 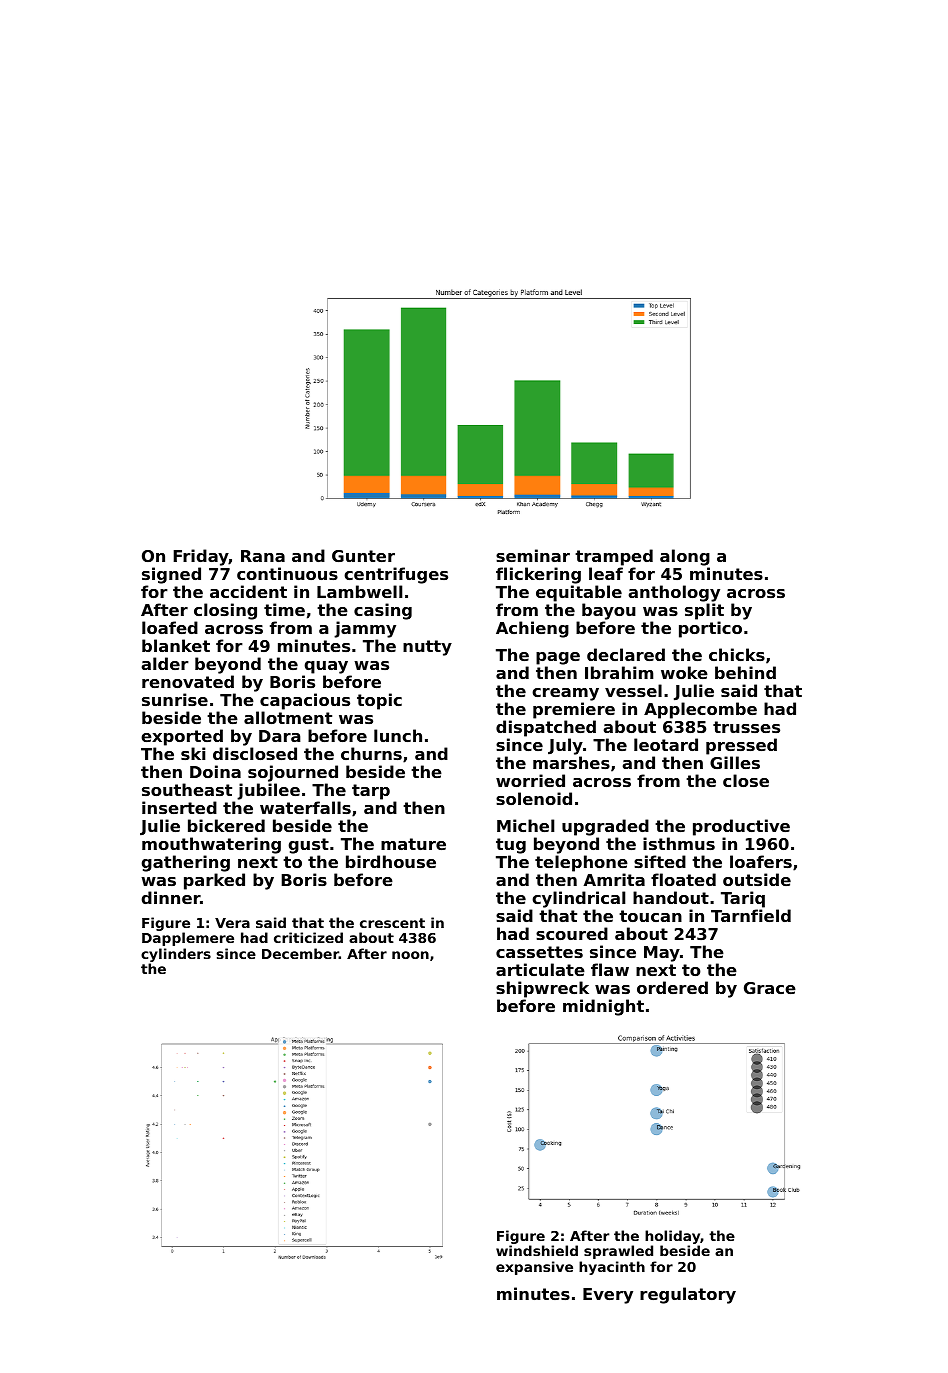 I want to click on tug, so click(x=511, y=846).
